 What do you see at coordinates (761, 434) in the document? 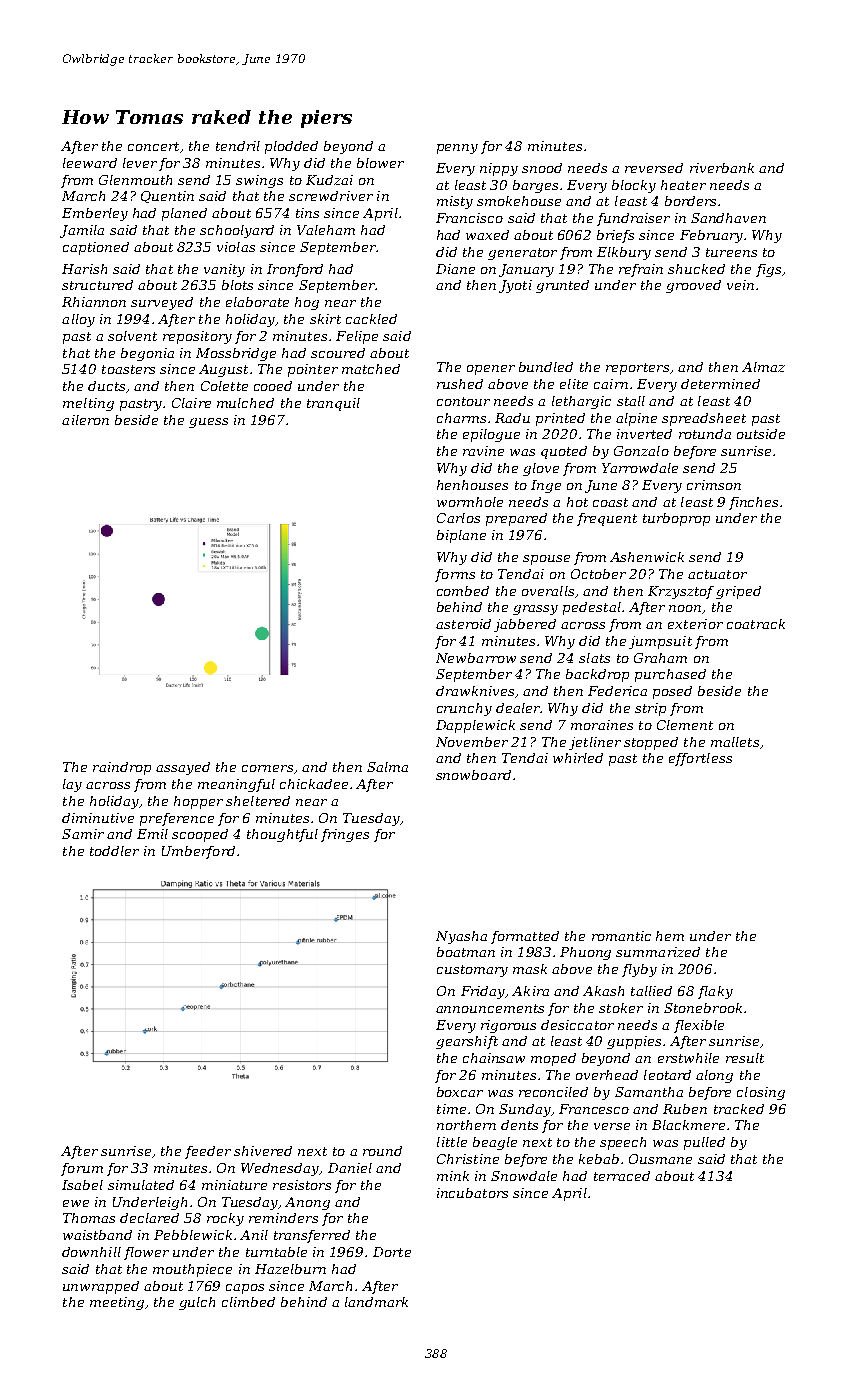
I see `outside` at bounding box center [761, 434].
